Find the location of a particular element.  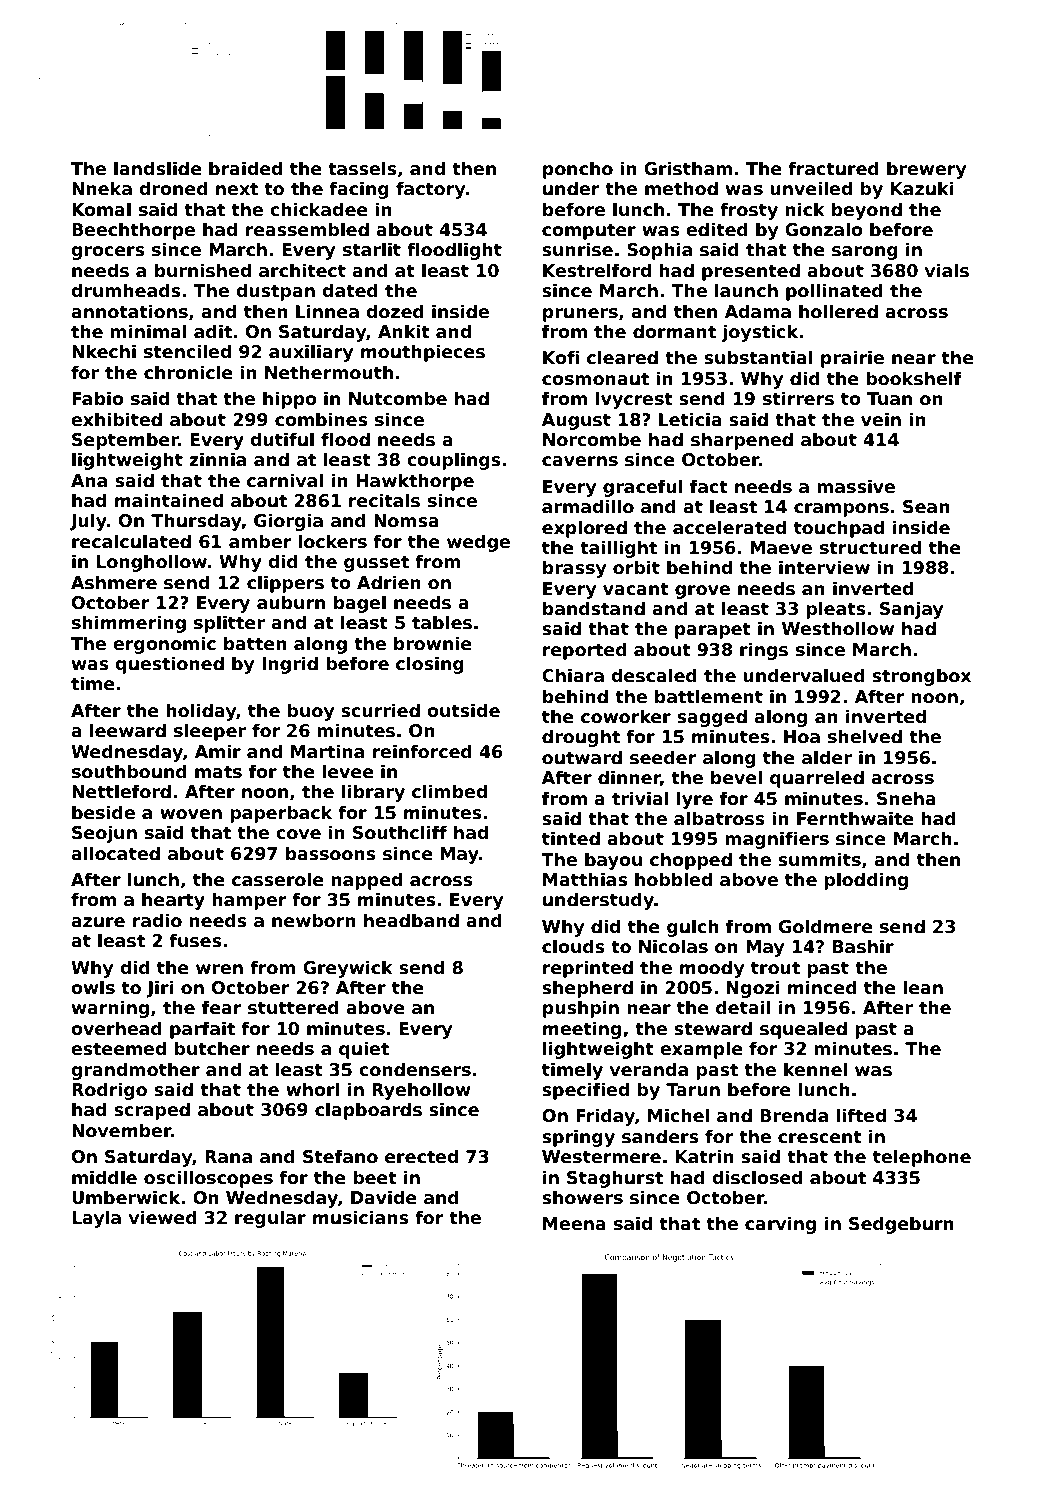

vials is located at coordinates (947, 270).
